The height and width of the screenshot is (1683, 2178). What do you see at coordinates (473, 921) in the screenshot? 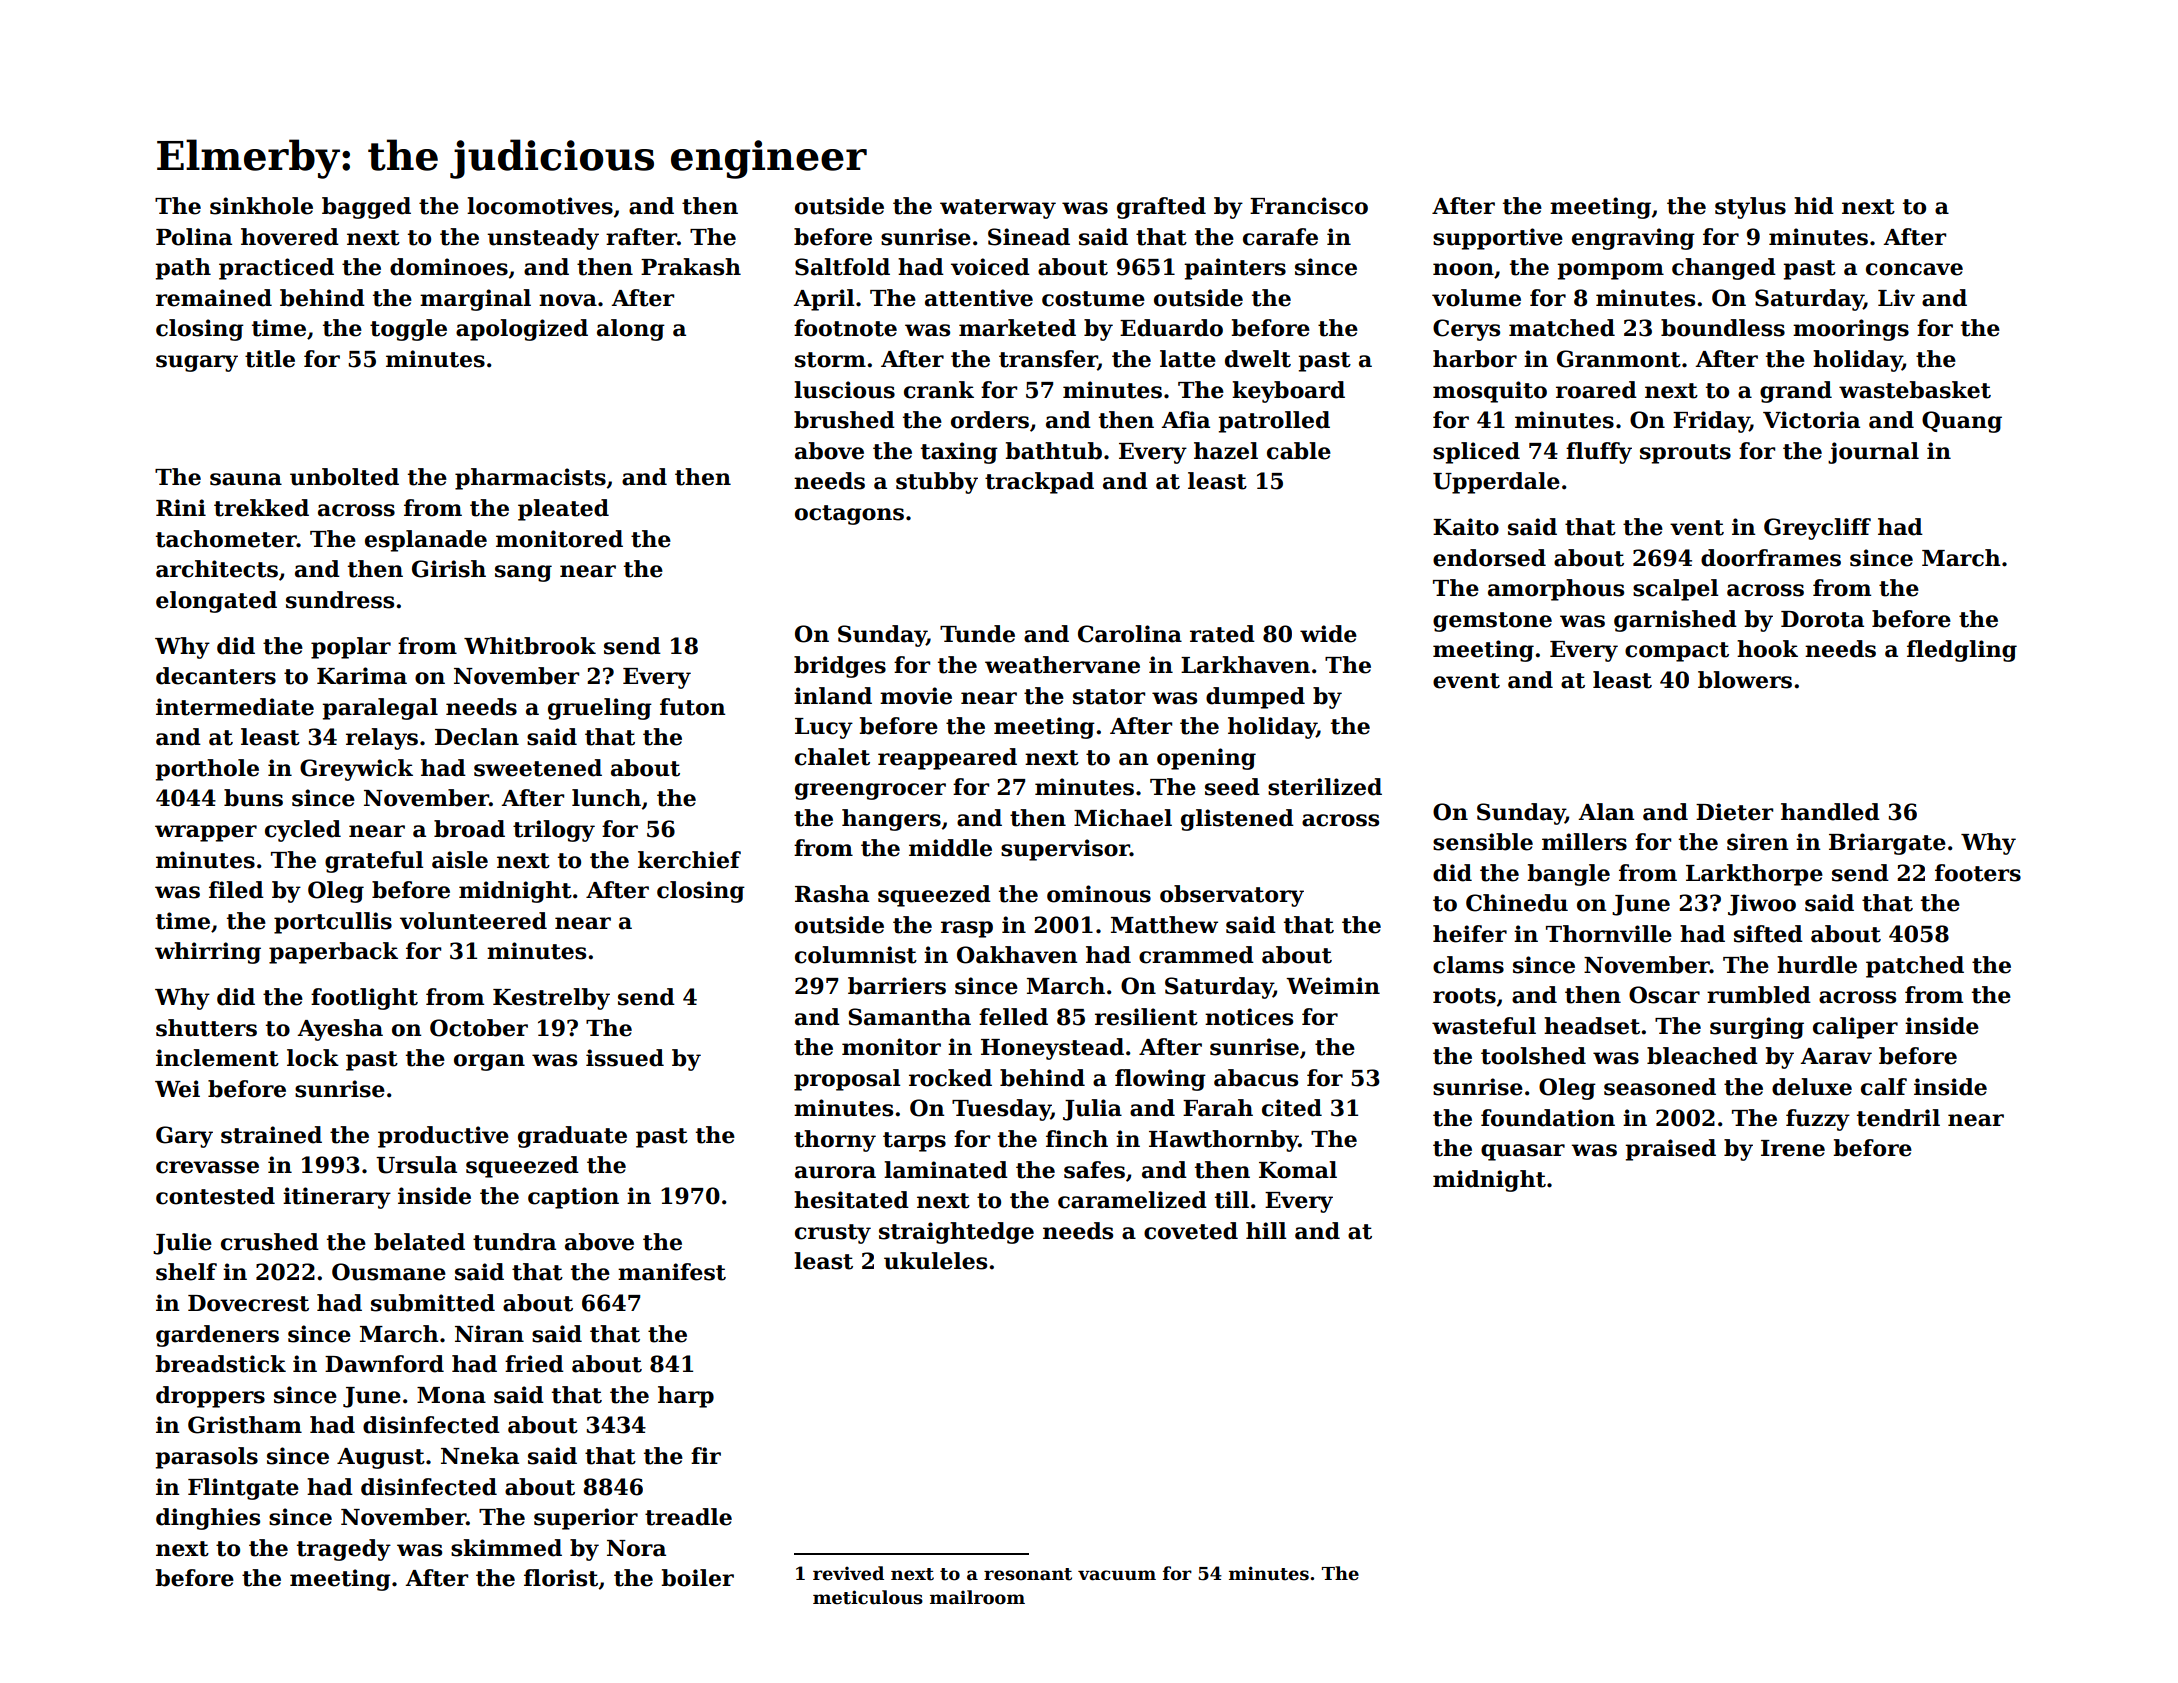
I see `volunteered` at bounding box center [473, 921].
